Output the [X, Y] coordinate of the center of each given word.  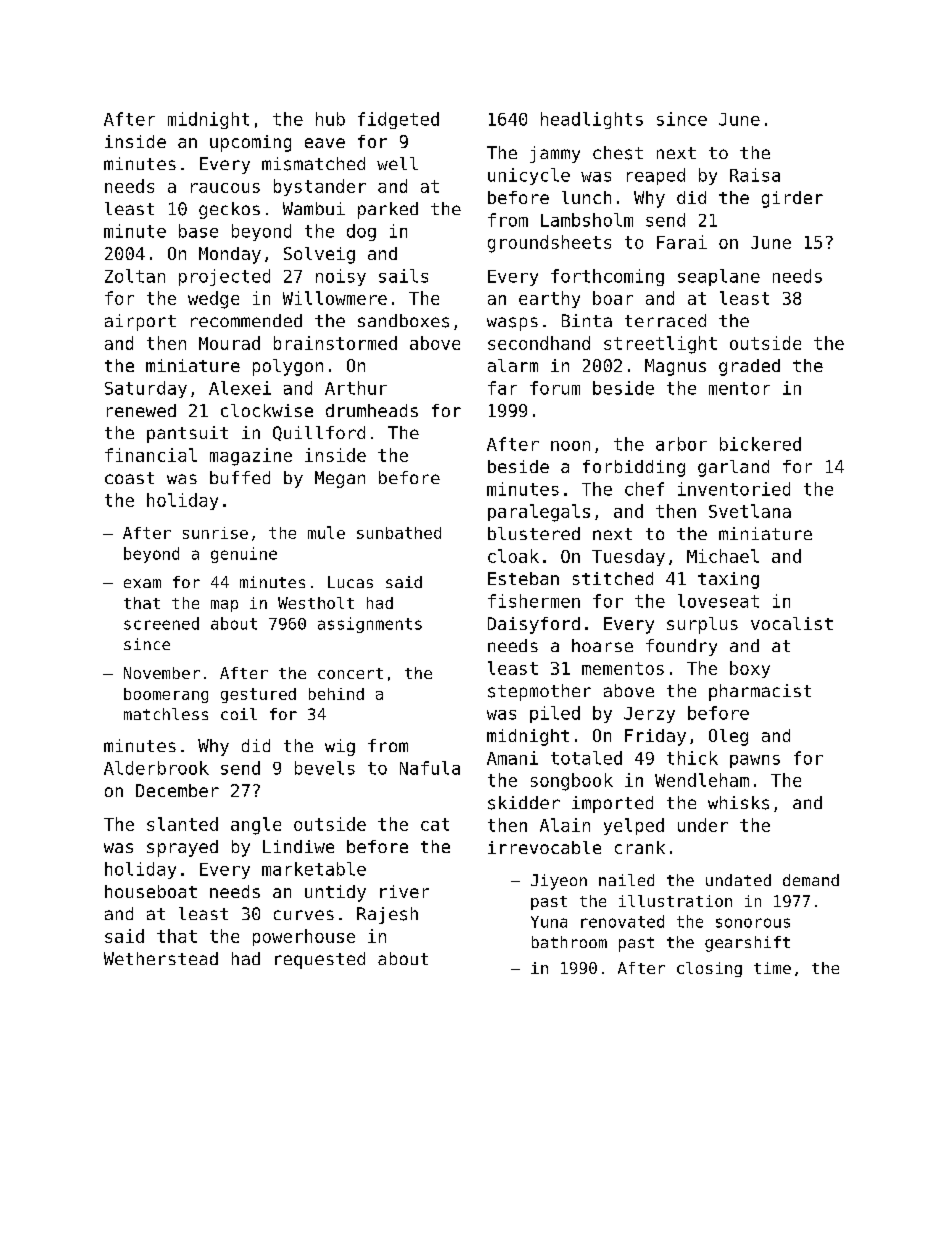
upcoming [250, 143]
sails [403, 276]
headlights [592, 120]
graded [749, 367]
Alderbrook [156, 768]
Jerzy [649, 715]
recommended [246, 320]
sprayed [182, 848]
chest [618, 153]
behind [336, 694]
